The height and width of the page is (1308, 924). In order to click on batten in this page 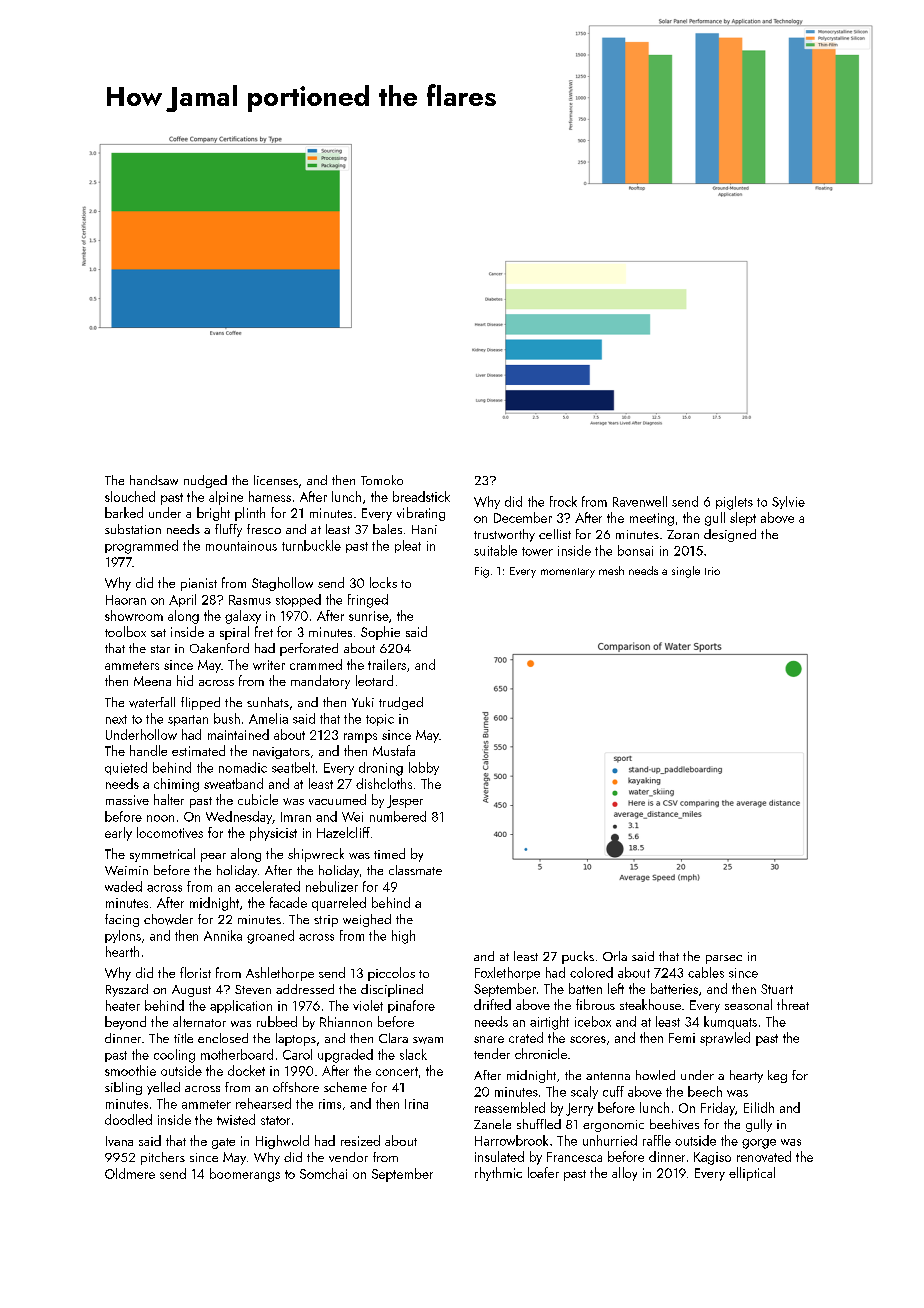, I will do `click(585, 988)`.
